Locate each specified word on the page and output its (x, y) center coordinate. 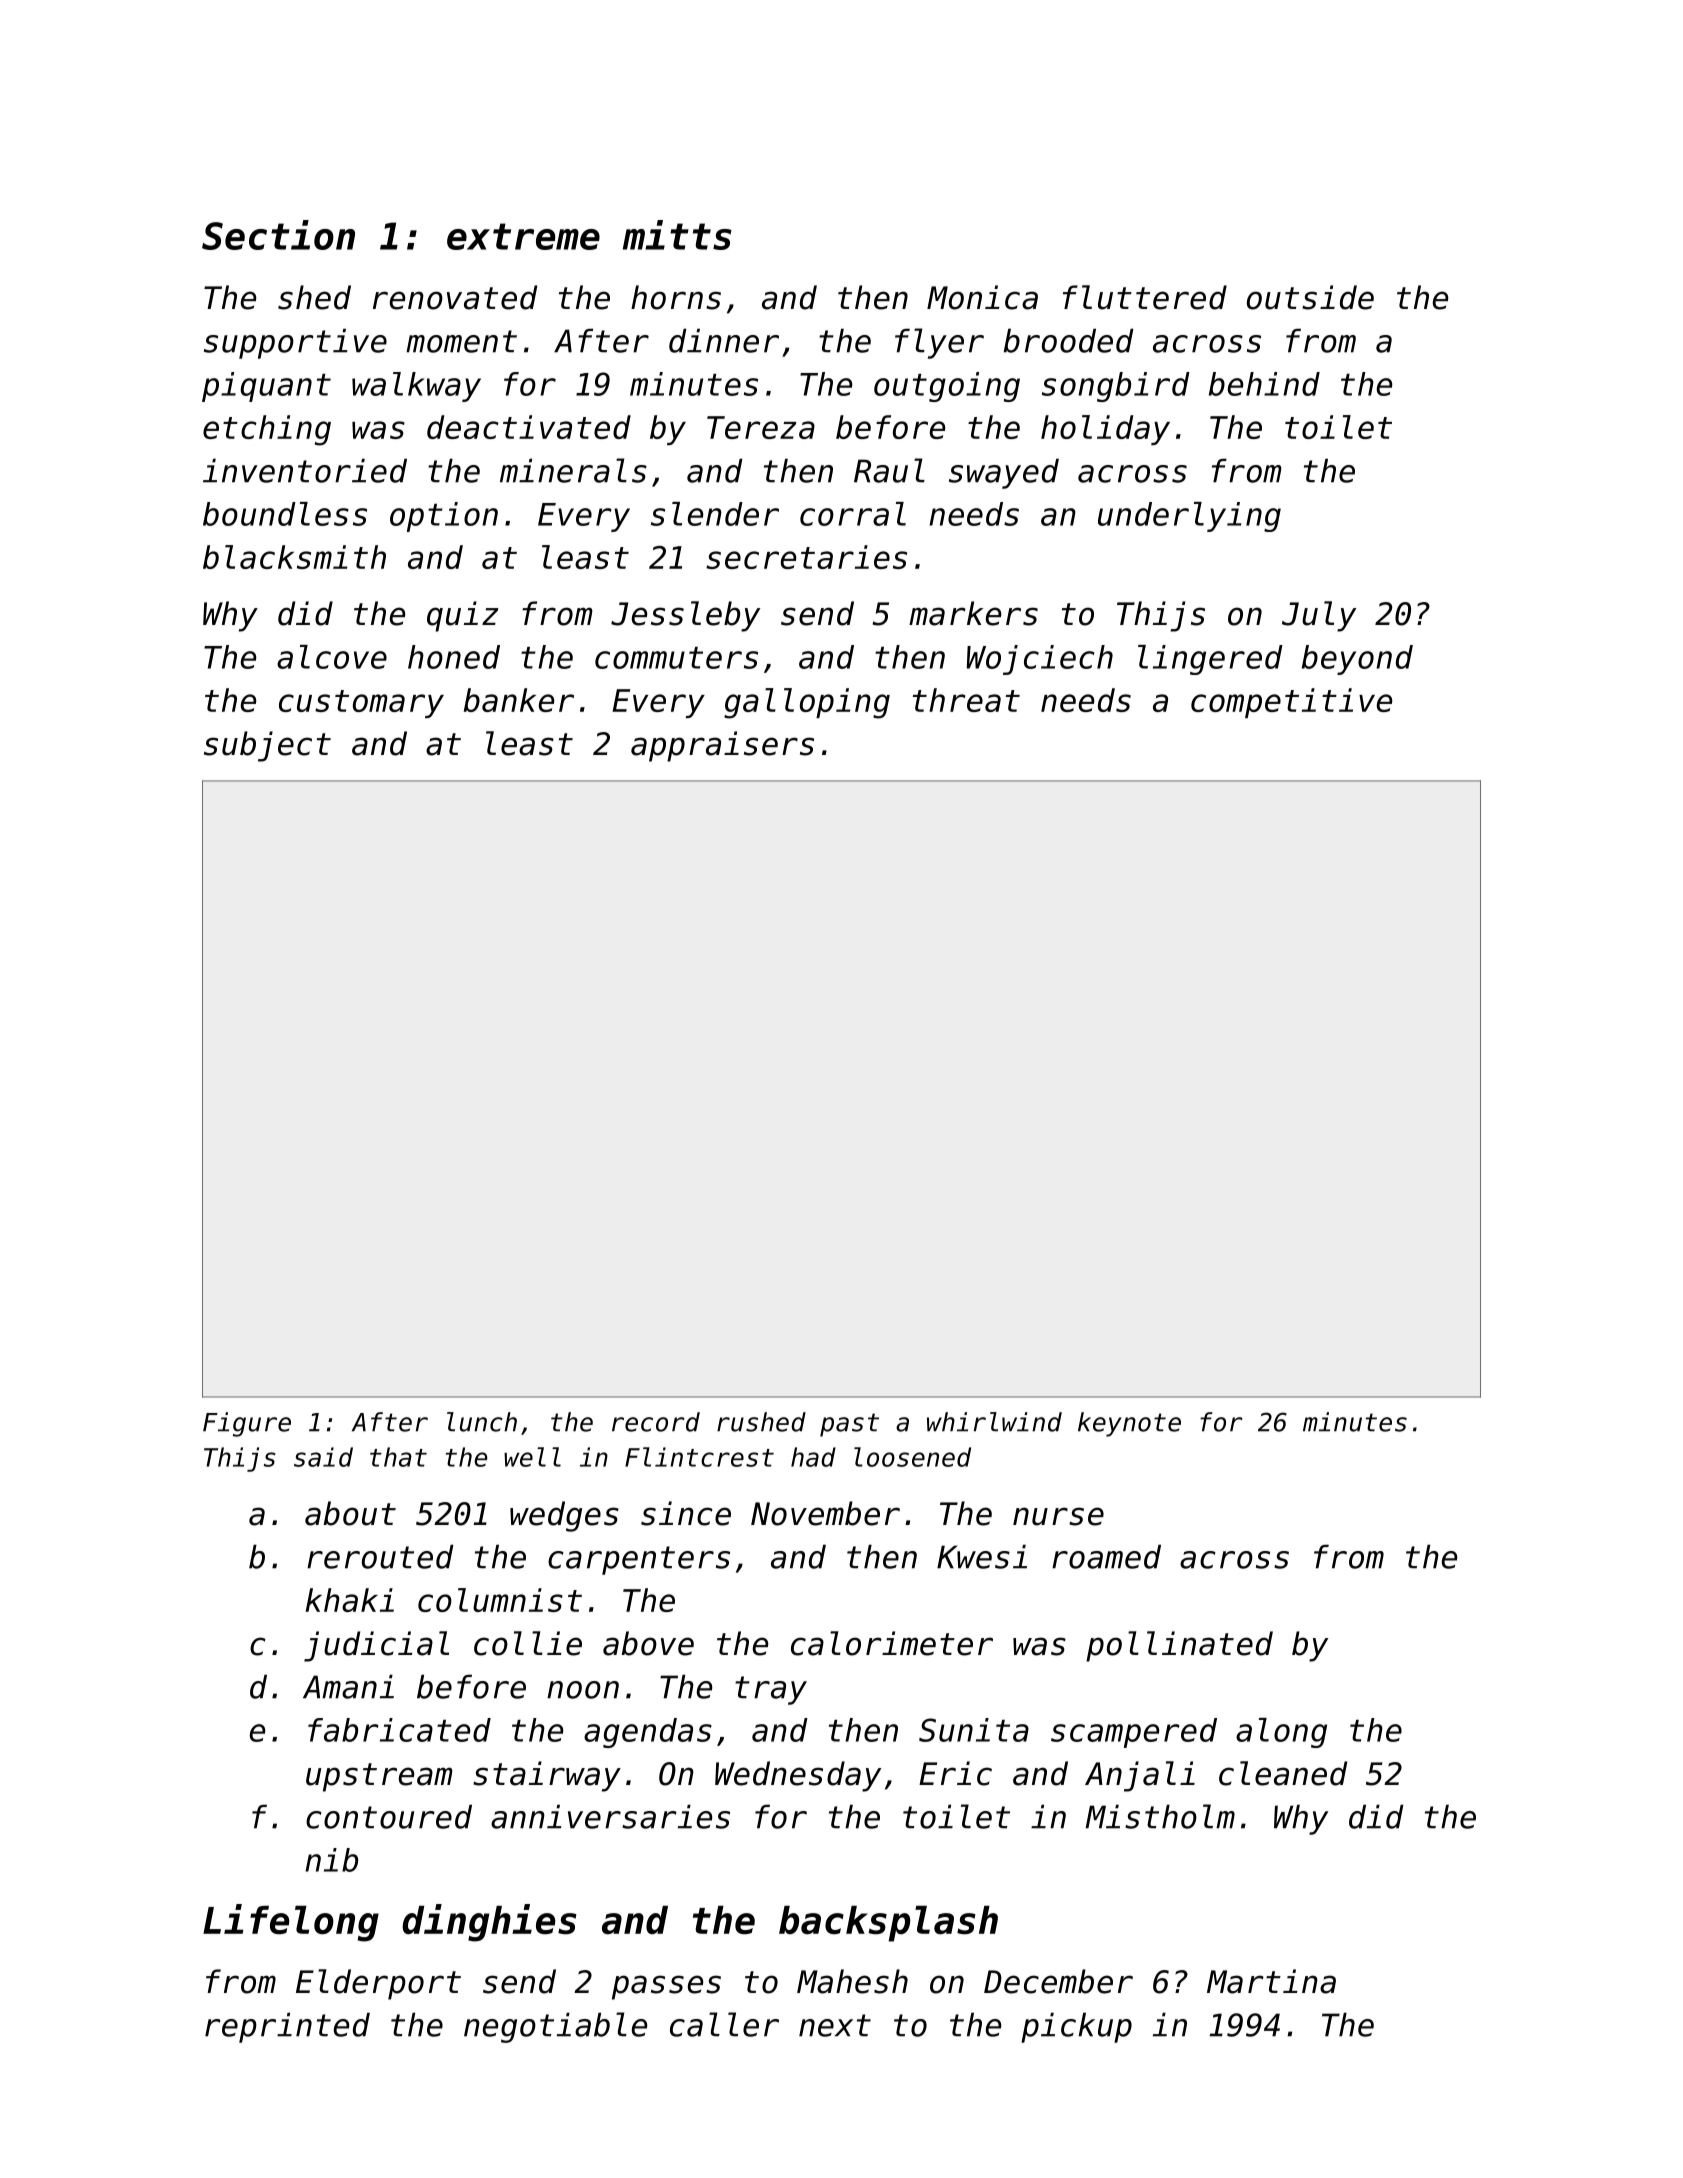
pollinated (1179, 1646)
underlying (1189, 517)
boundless (285, 514)
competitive (1291, 703)
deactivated (529, 427)
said (323, 1457)
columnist (500, 1600)
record (656, 1422)
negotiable (555, 2027)
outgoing (947, 387)
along (1281, 1733)
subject (267, 746)
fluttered (1145, 297)
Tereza (761, 427)
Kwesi (982, 1556)
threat (966, 700)
